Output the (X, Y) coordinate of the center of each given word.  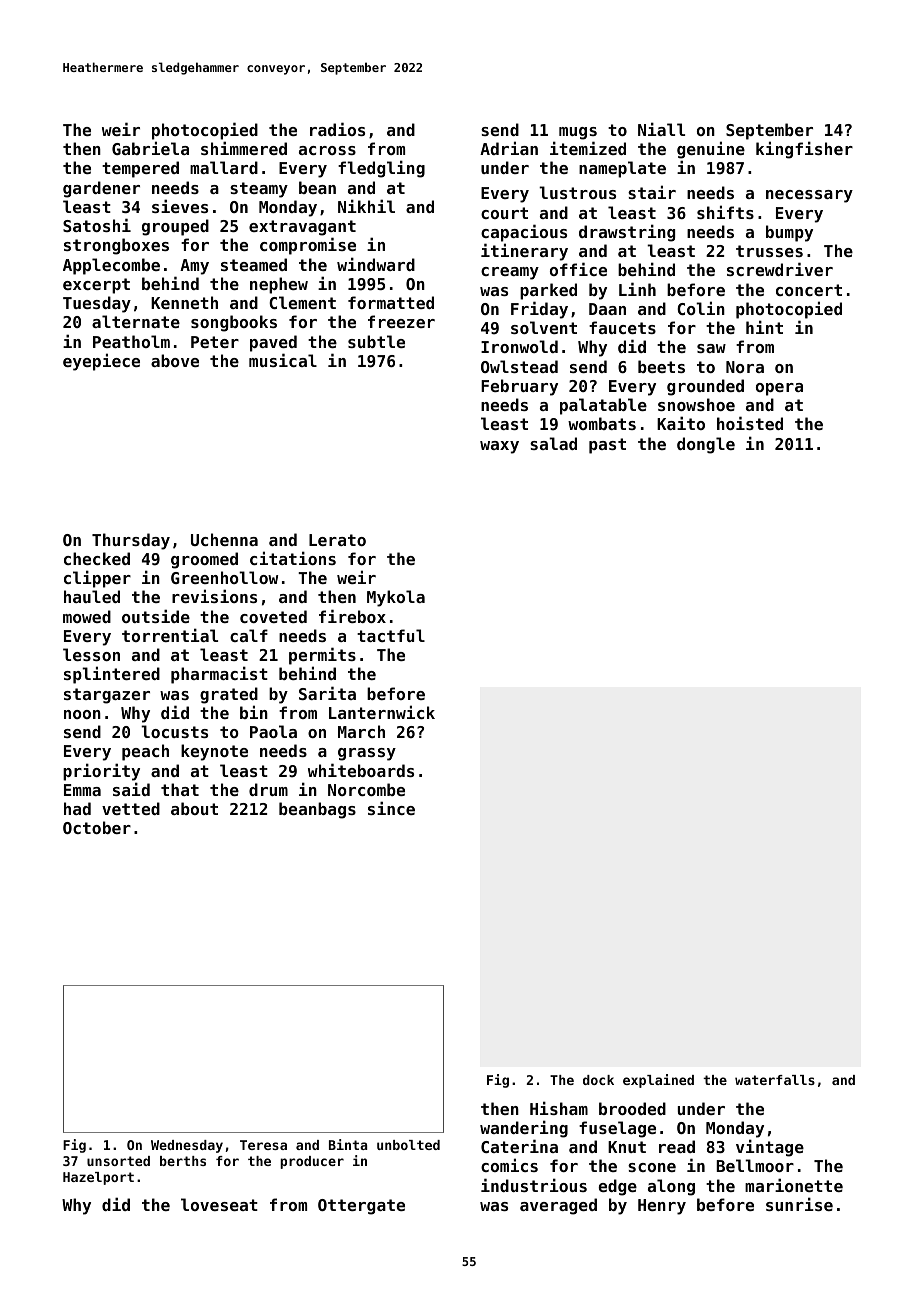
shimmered (244, 148)
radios (337, 129)
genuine (711, 150)
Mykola (396, 598)
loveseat (219, 1204)
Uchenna (224, 539)
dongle (706, 445)
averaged (558, 1206)
